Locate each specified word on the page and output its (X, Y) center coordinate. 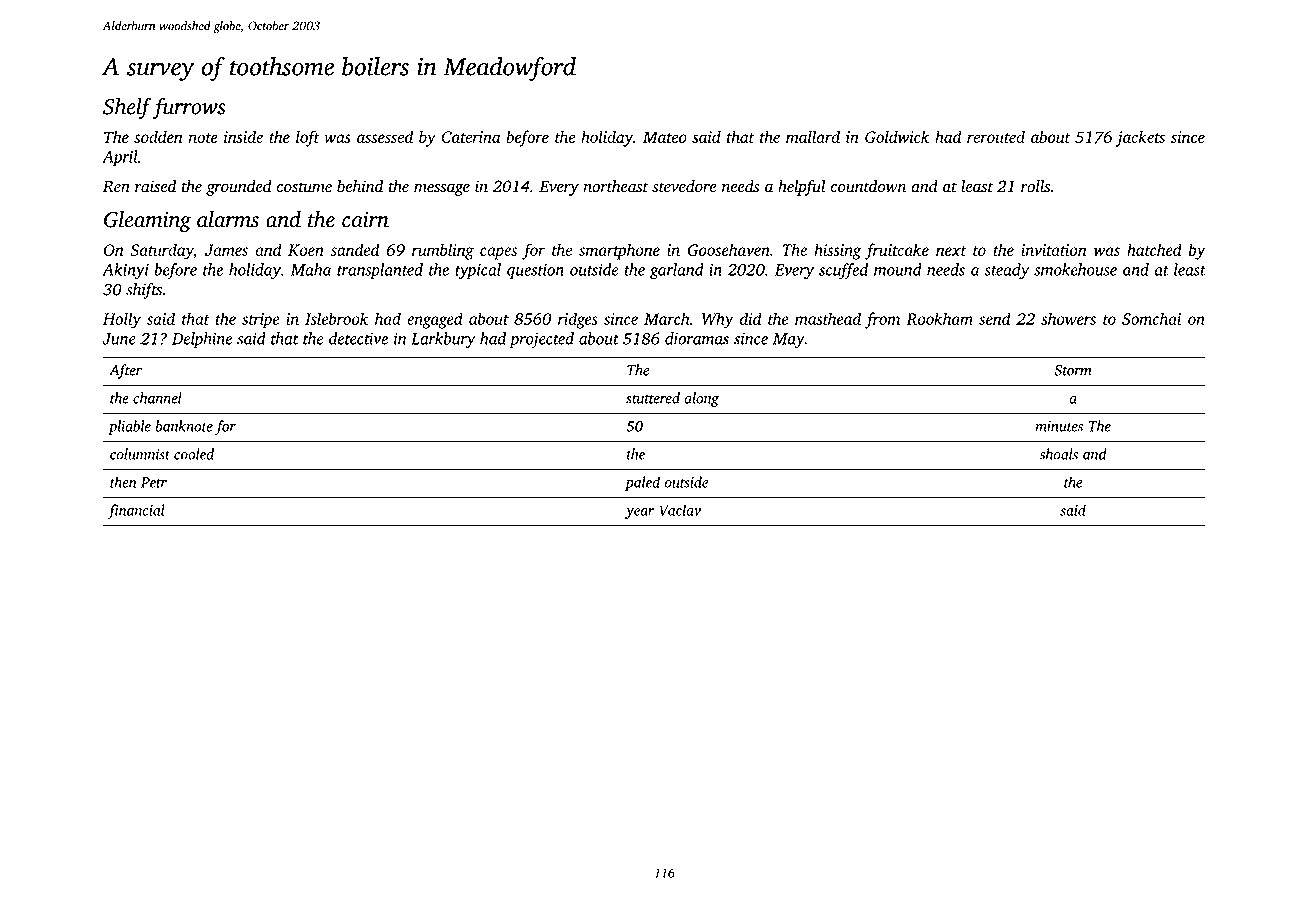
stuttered (653, 398)
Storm (1073, 370)
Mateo (665, 137)
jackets (1140, 138)
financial (136, 511)
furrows (189, 108)
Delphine (202, 340)
